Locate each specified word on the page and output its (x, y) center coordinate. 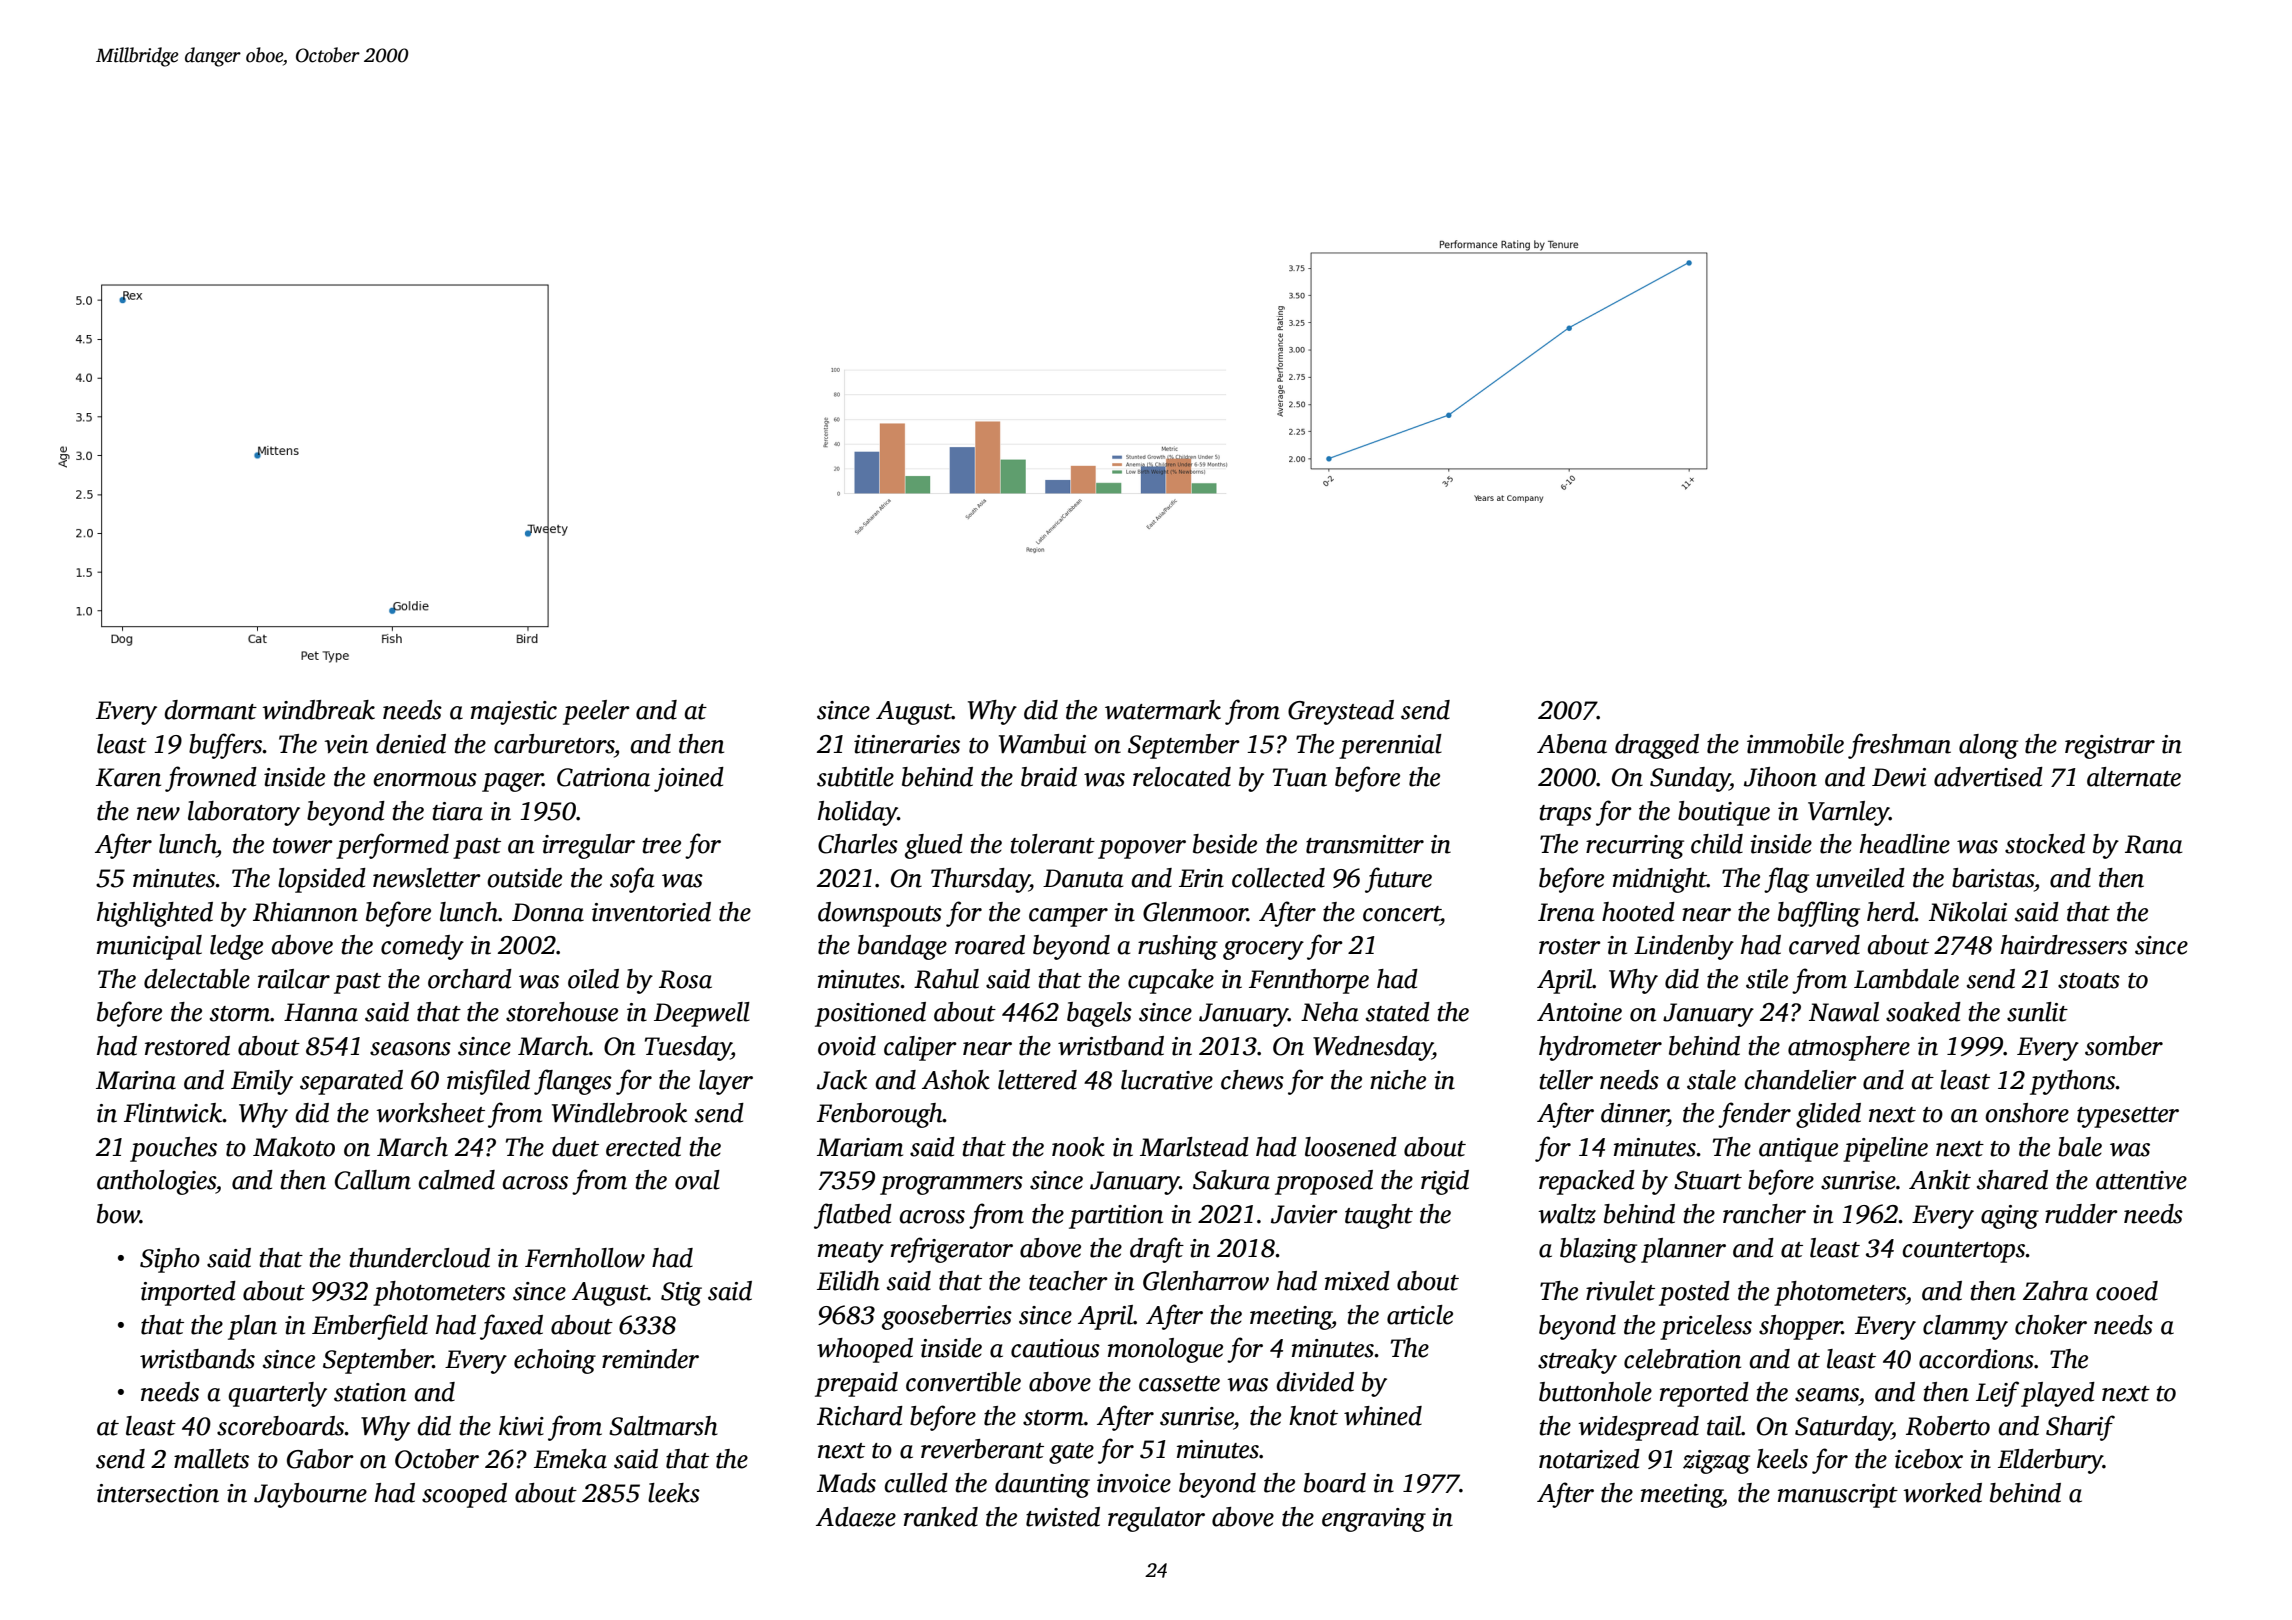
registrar (2110, 747)
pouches (173, 1149)
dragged (1657, 746)
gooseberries (947, 1317)
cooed (2127, 1291)
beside (1225, 844)
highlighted (155, 914)
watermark (1163, 710)
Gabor (320, 1459)
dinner (1634, 1113)
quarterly (277, 1394)
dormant (210, 710)
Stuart (1708, 1180)
